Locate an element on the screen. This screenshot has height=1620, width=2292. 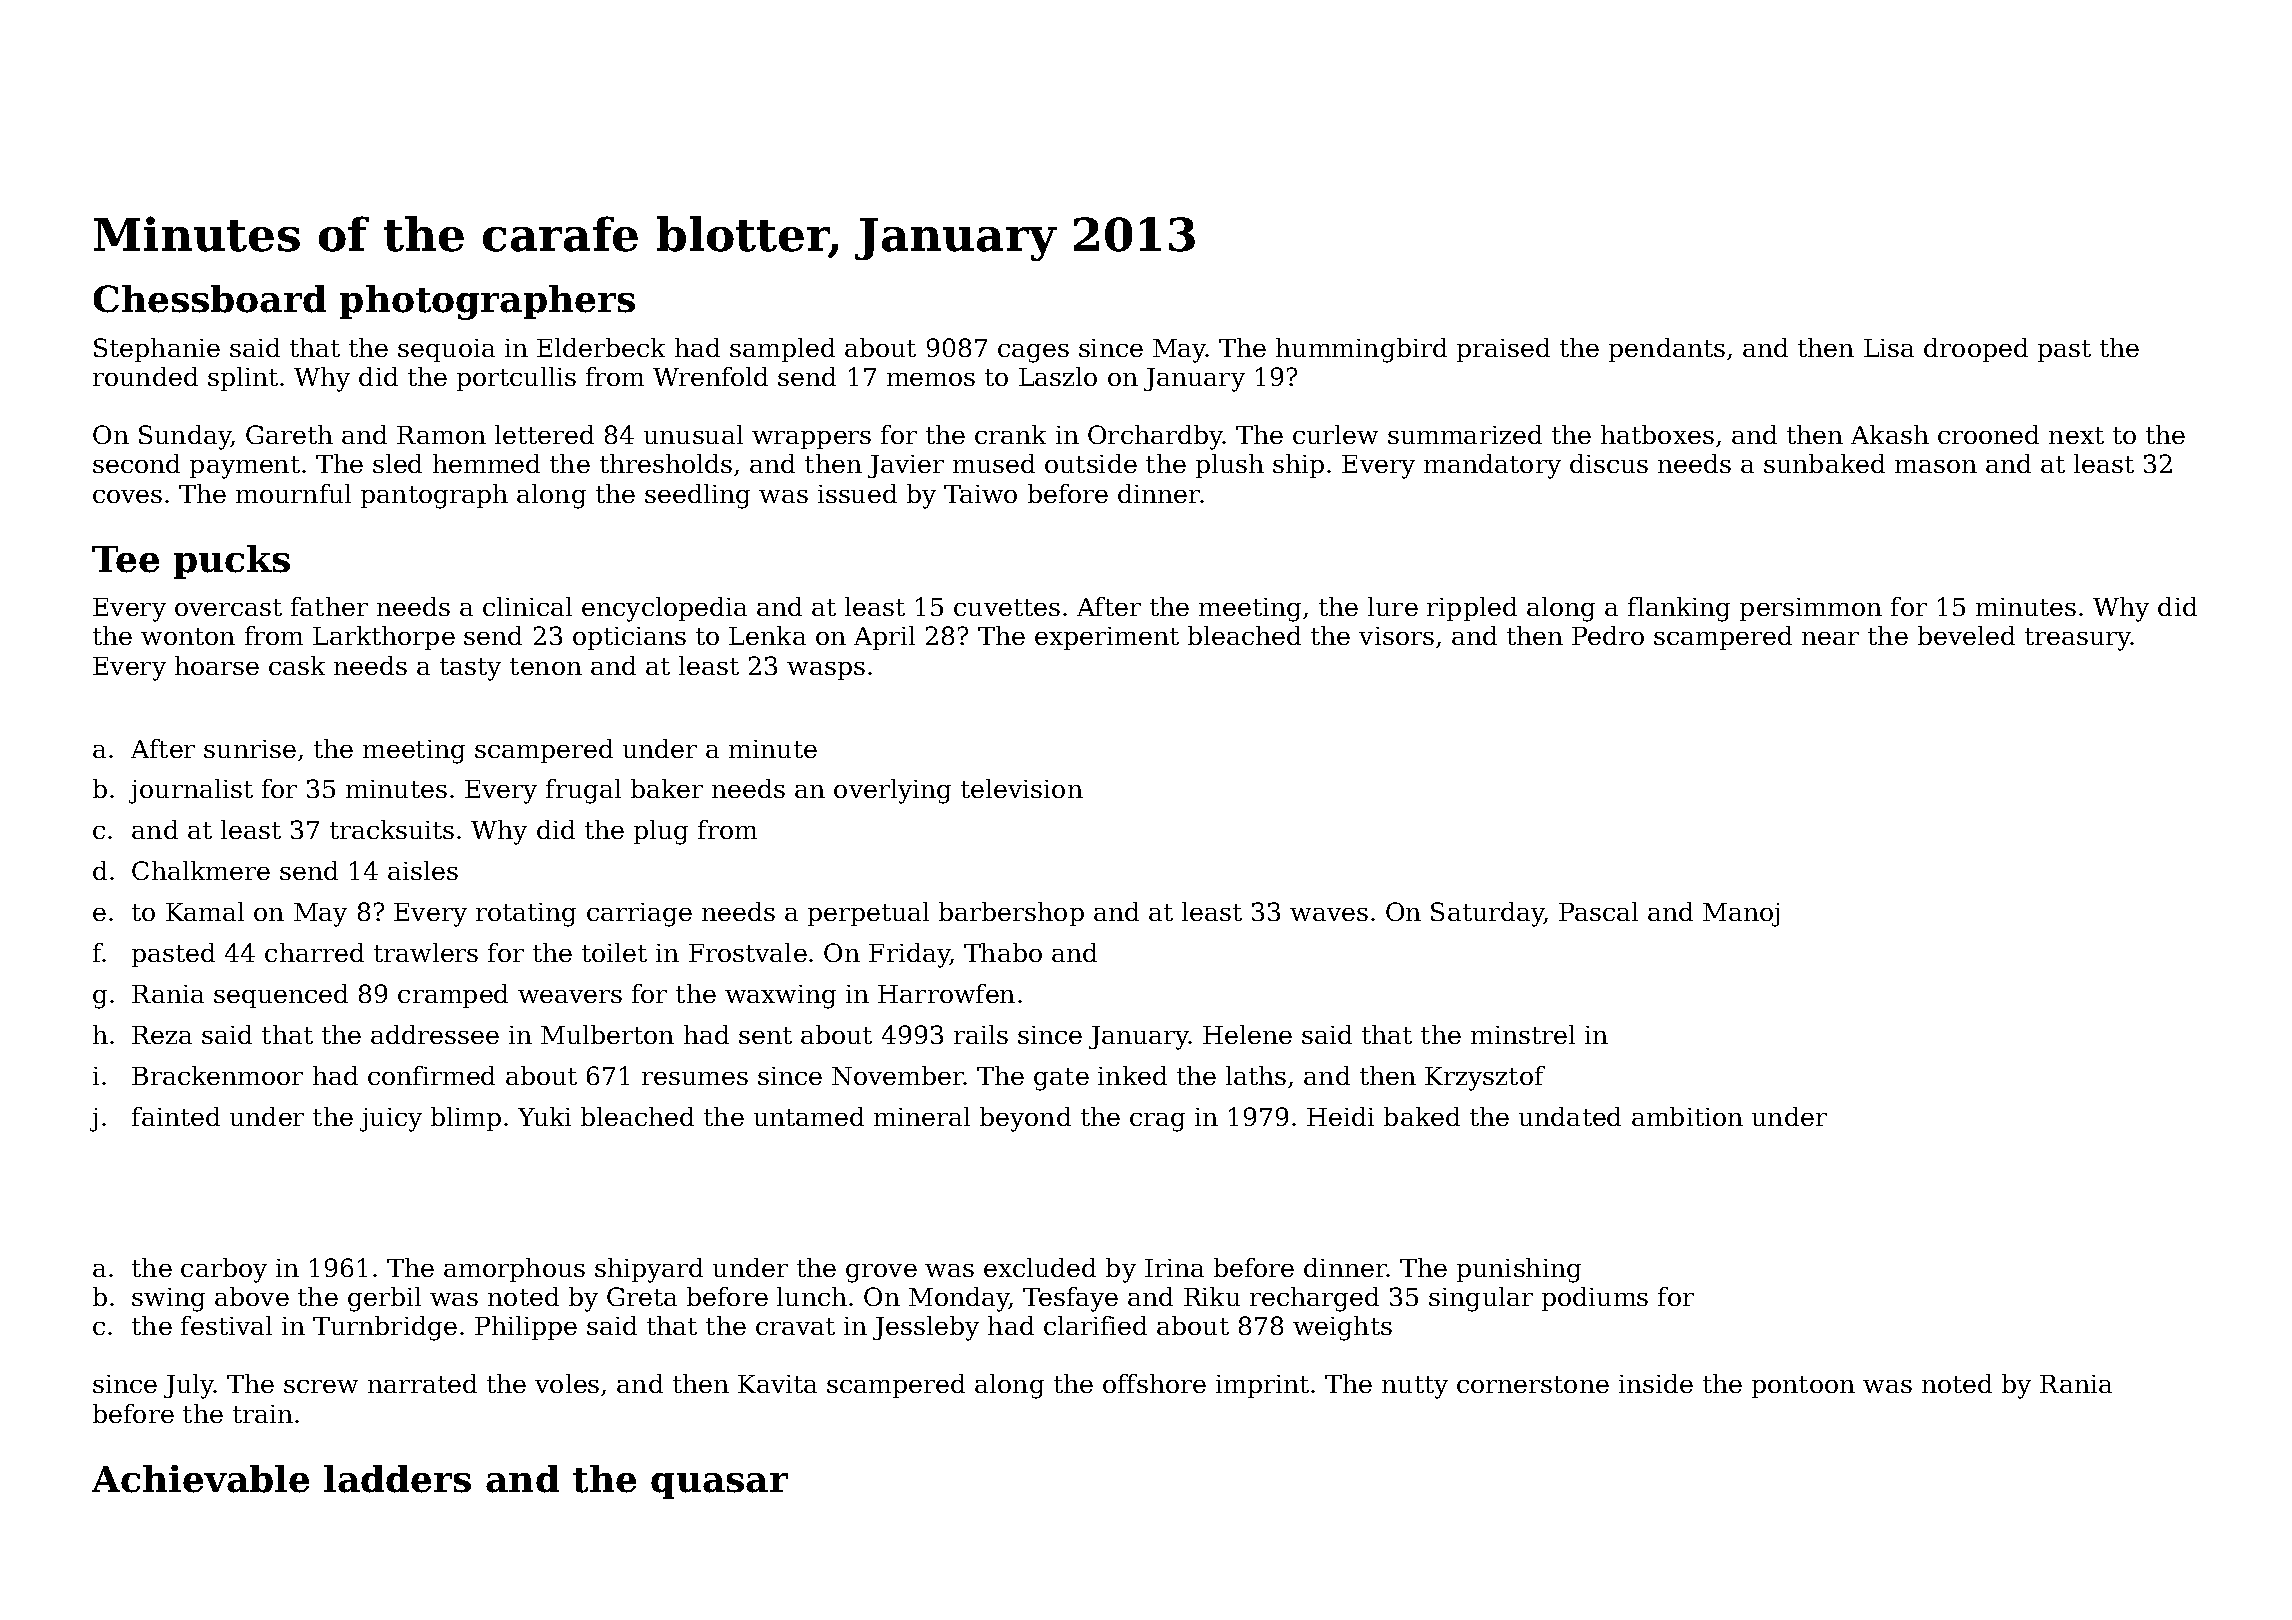
cages is located at coordinates (1033, 353).
